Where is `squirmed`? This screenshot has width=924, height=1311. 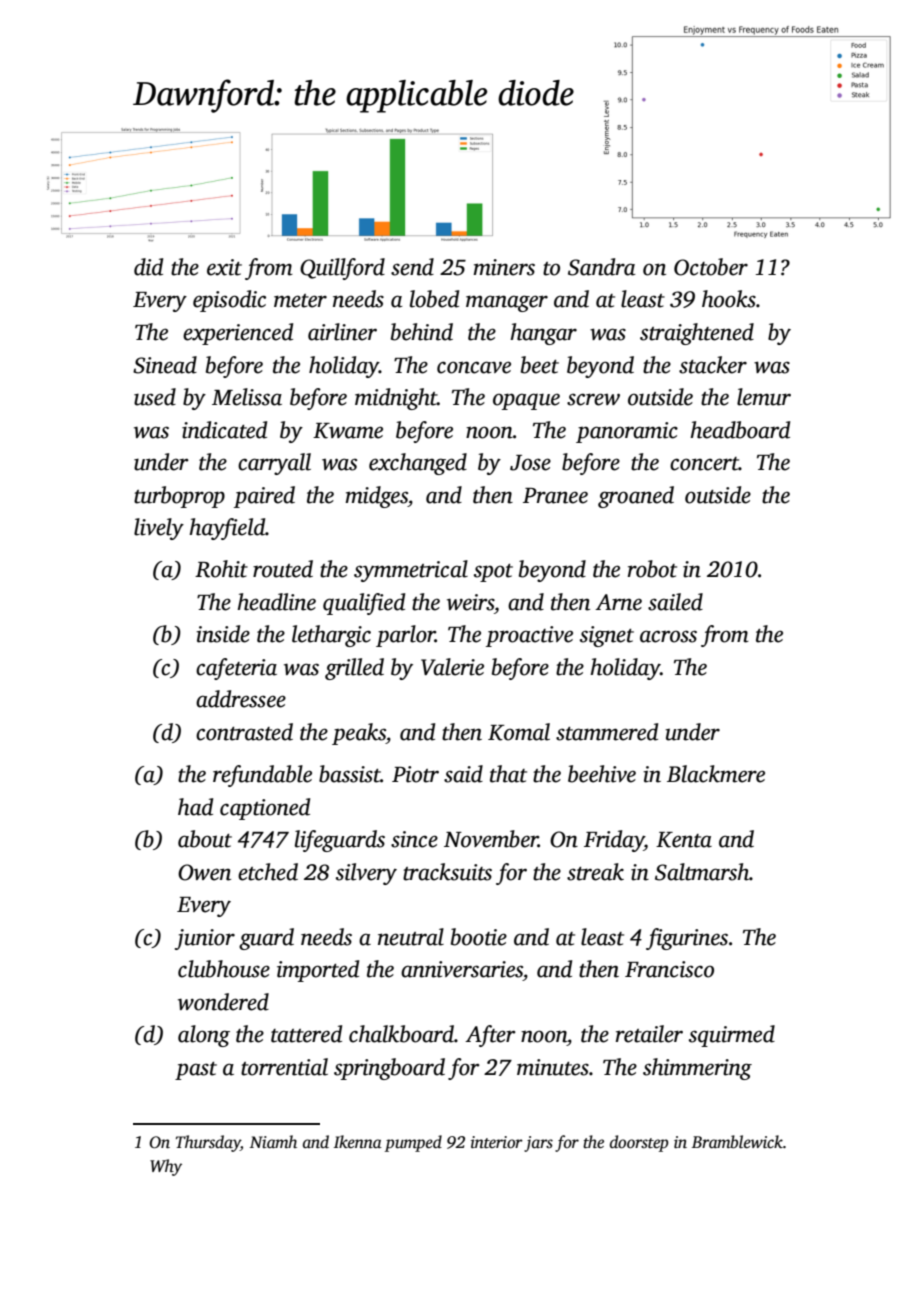 squirmed is located at coordinates (732, 1036).
